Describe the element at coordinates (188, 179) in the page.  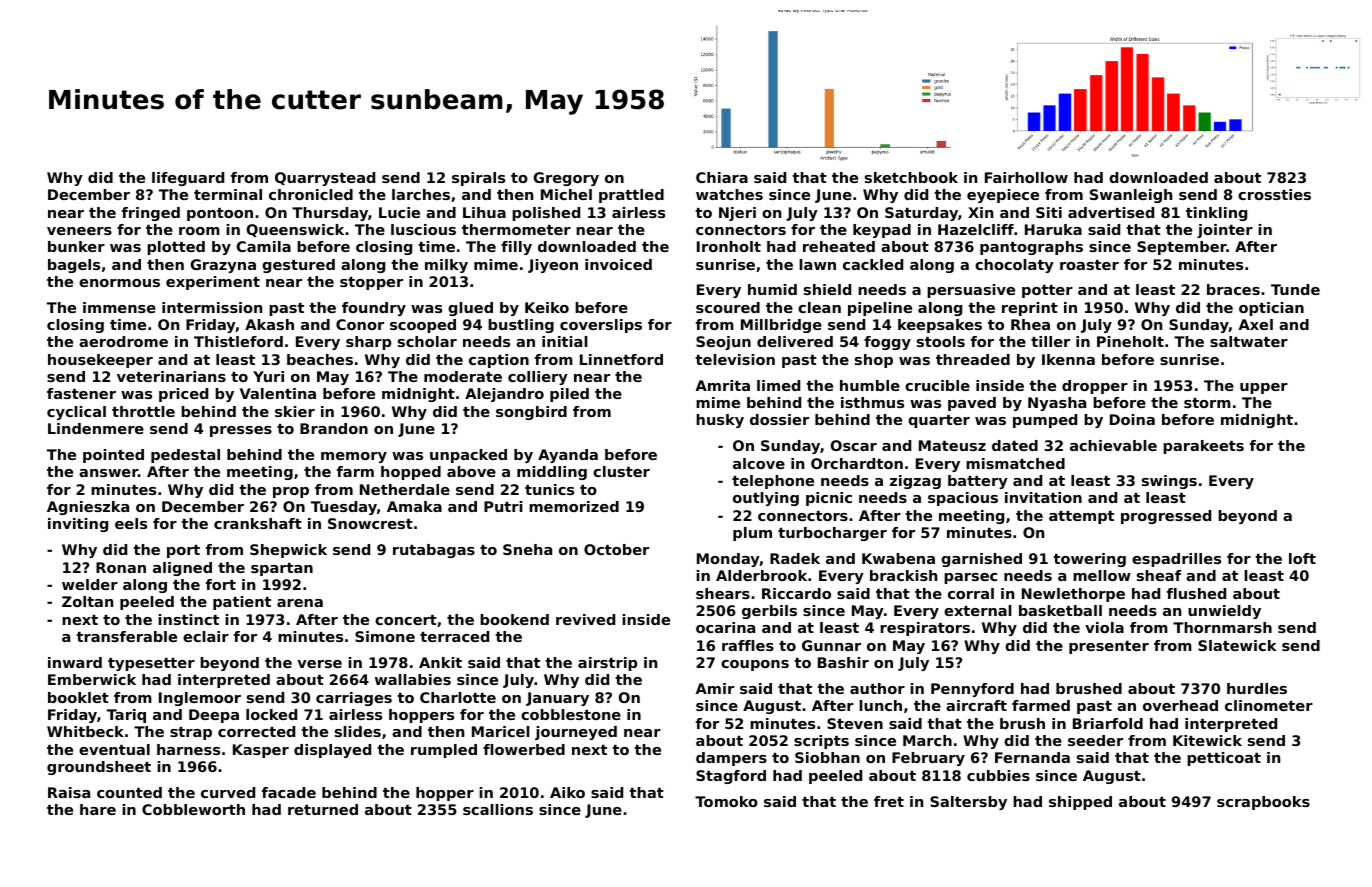
I see `lifeguard` at that location.
